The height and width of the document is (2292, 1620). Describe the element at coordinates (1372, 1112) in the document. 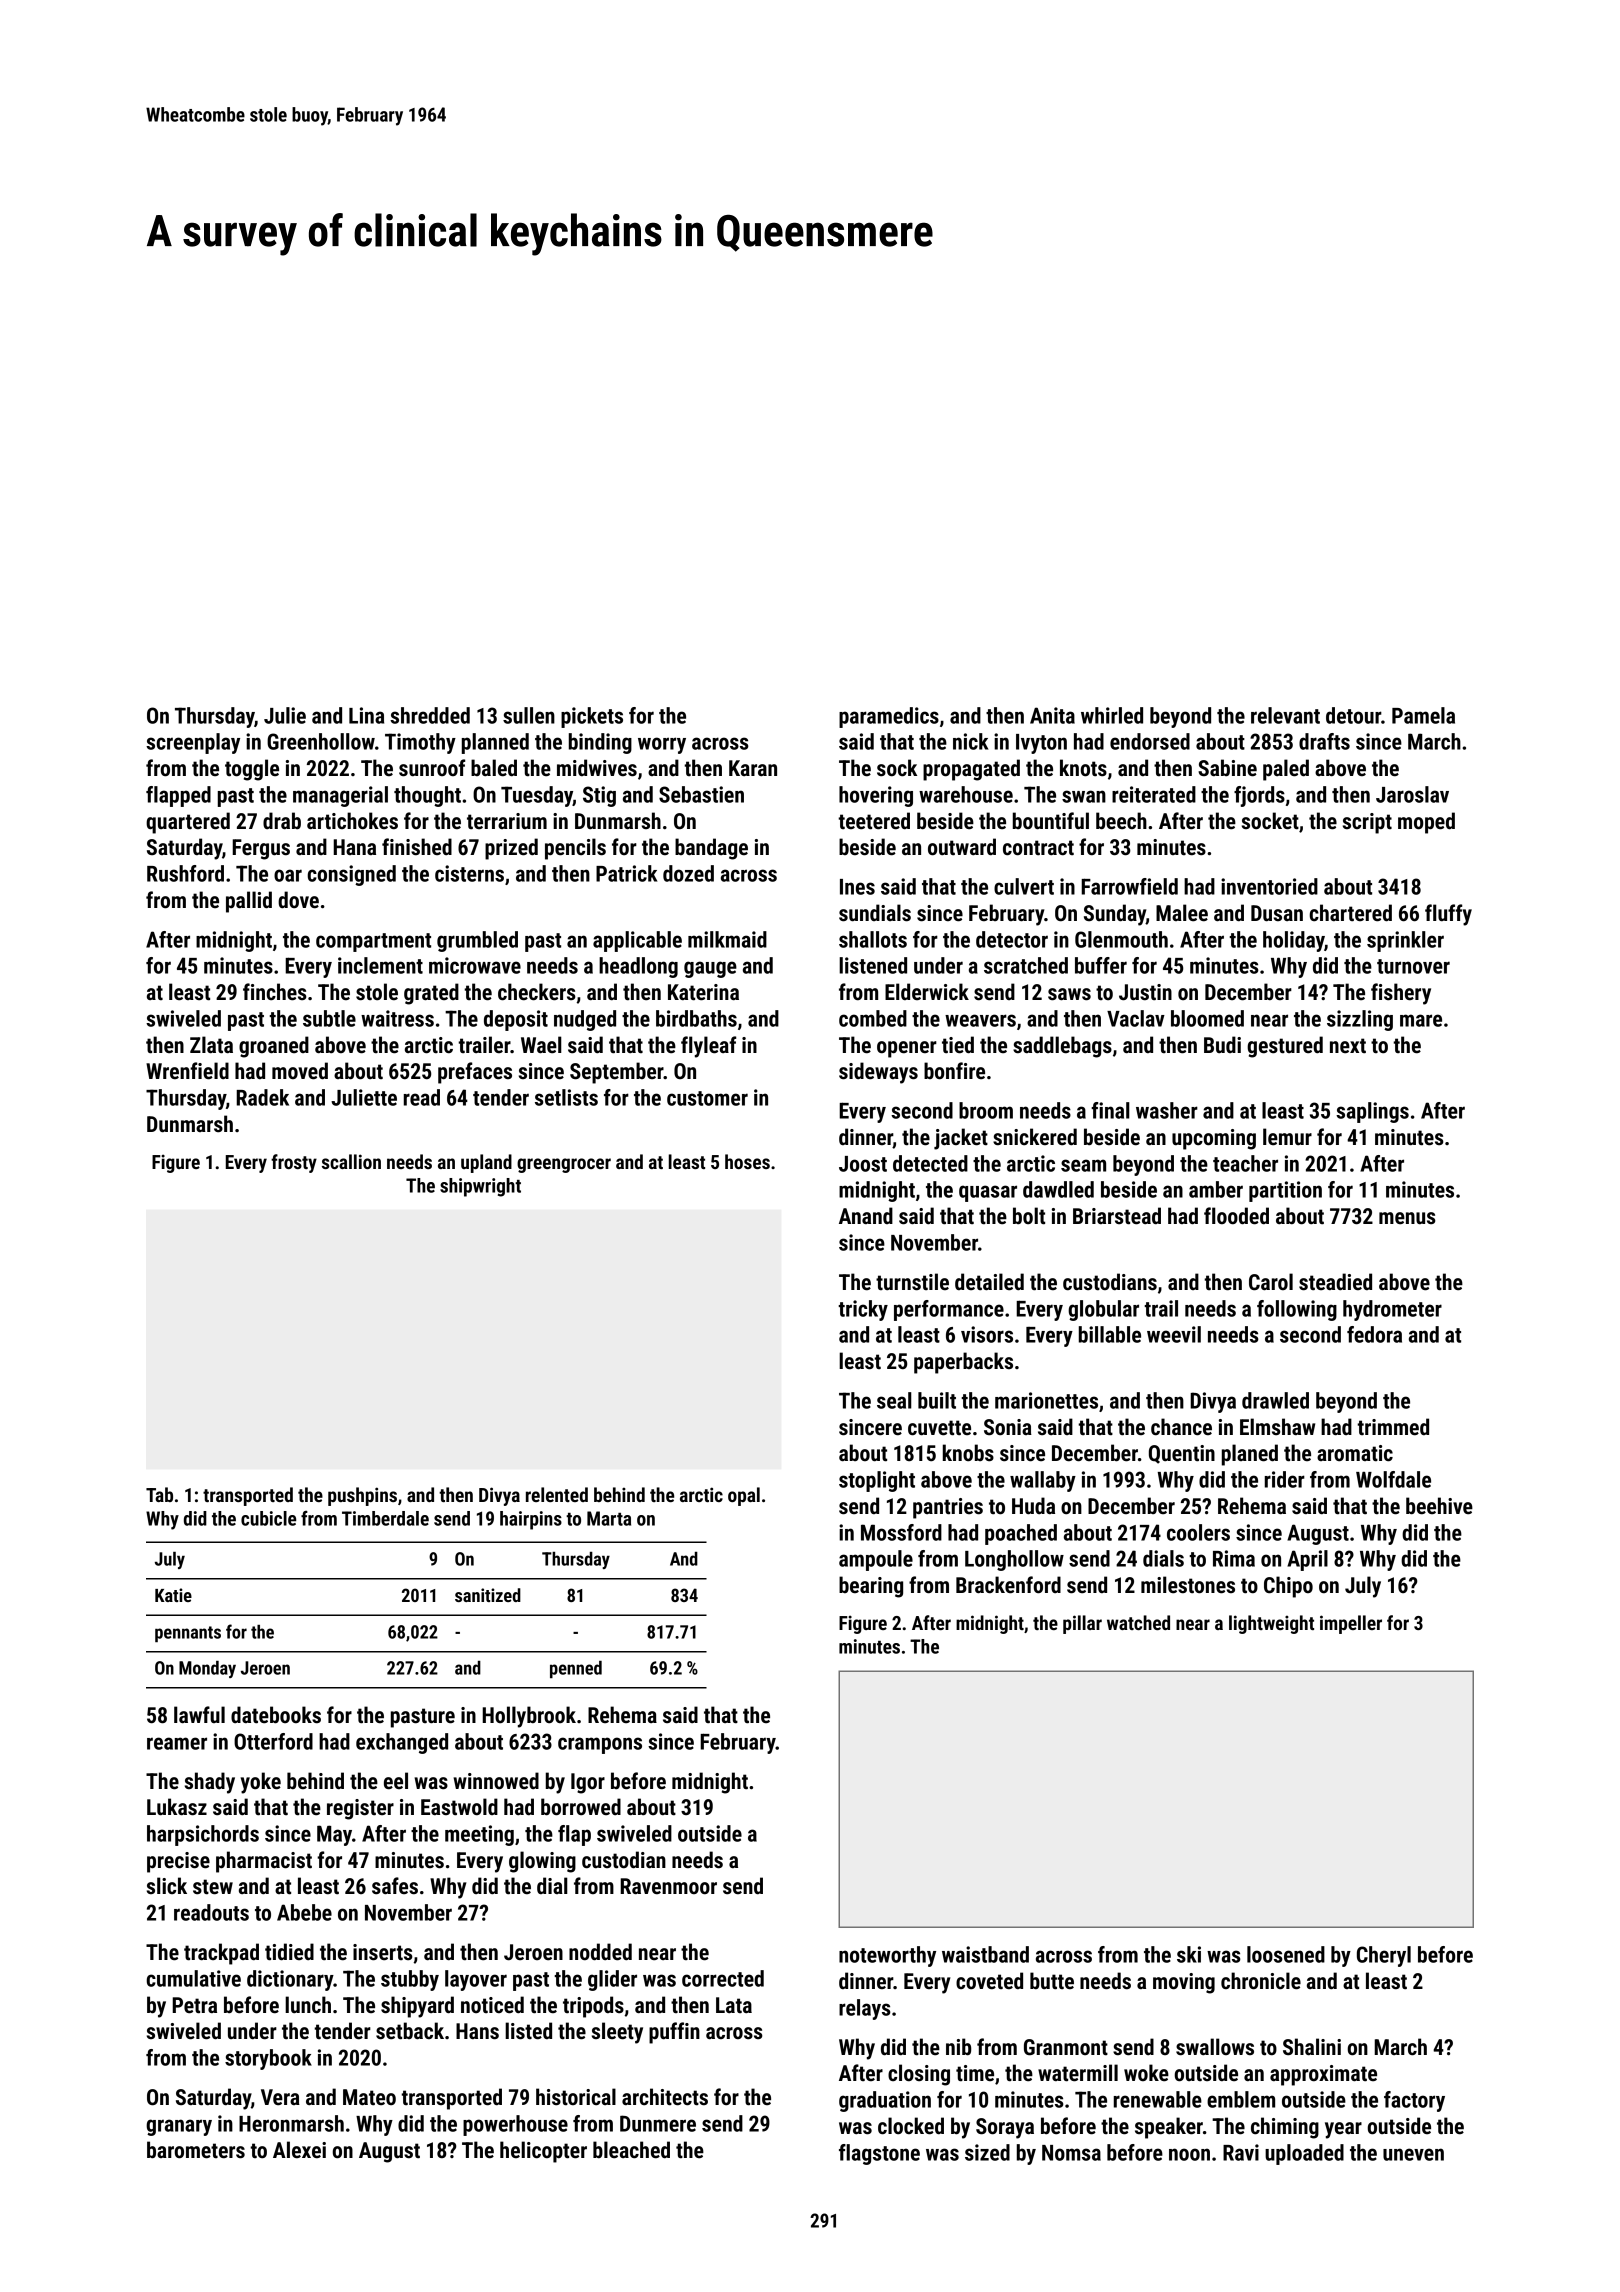

I see `saplings` at that location.
